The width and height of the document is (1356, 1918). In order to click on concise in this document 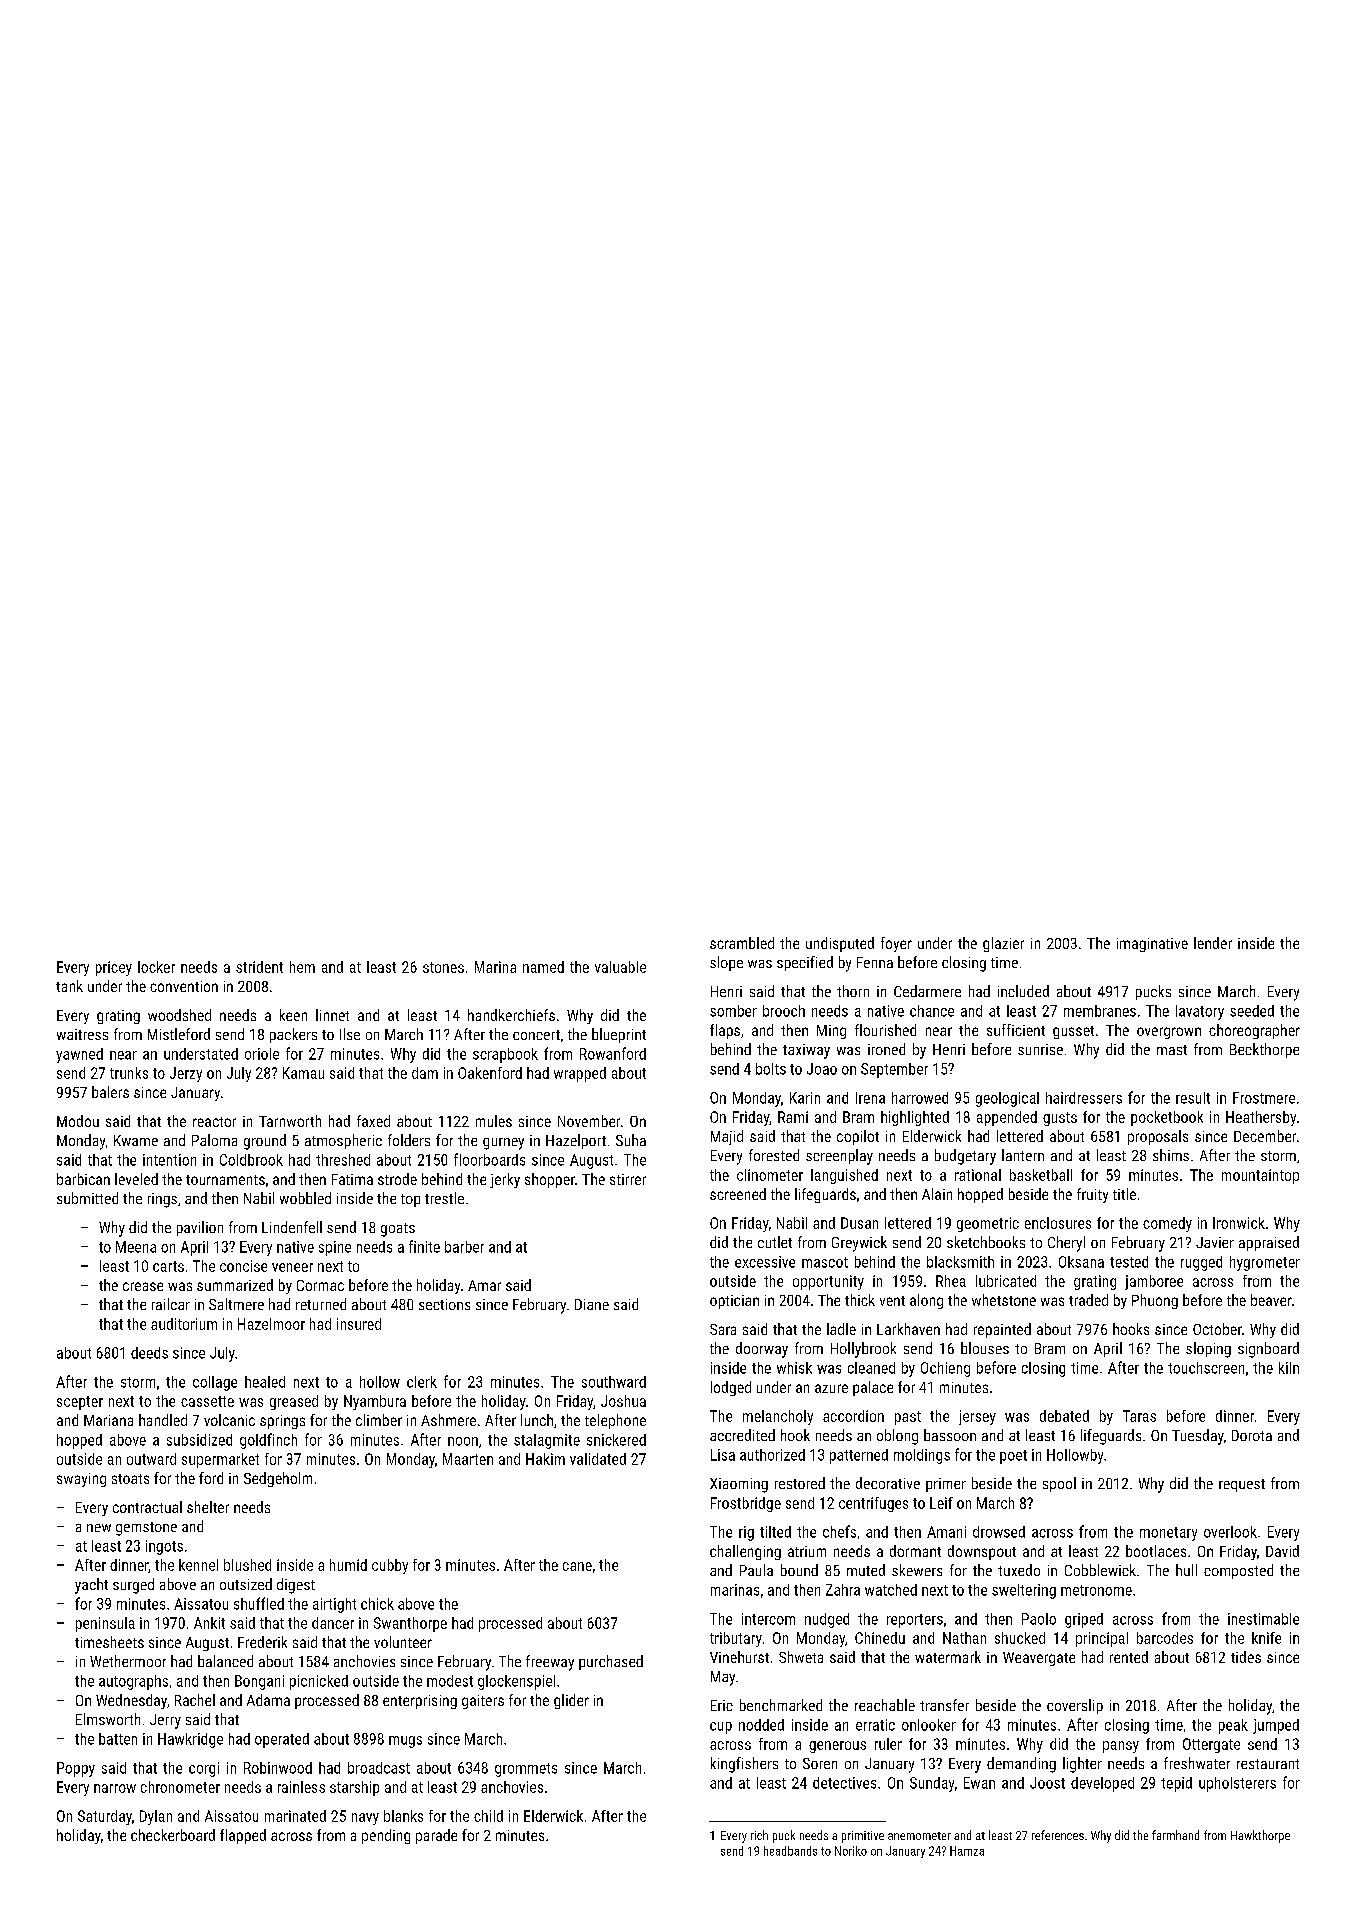, I will do `click(243, 1266)`.
